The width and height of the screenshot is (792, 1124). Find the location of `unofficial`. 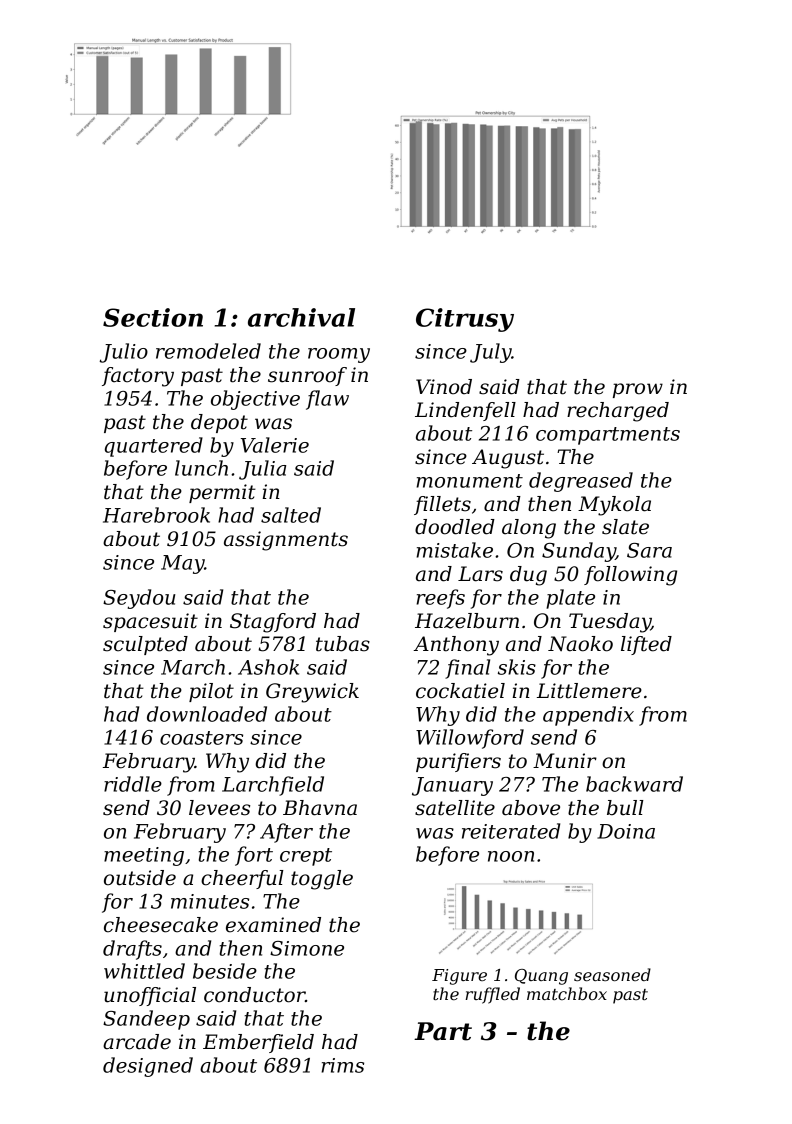

unofficial is located at coordinates (150, 996).
